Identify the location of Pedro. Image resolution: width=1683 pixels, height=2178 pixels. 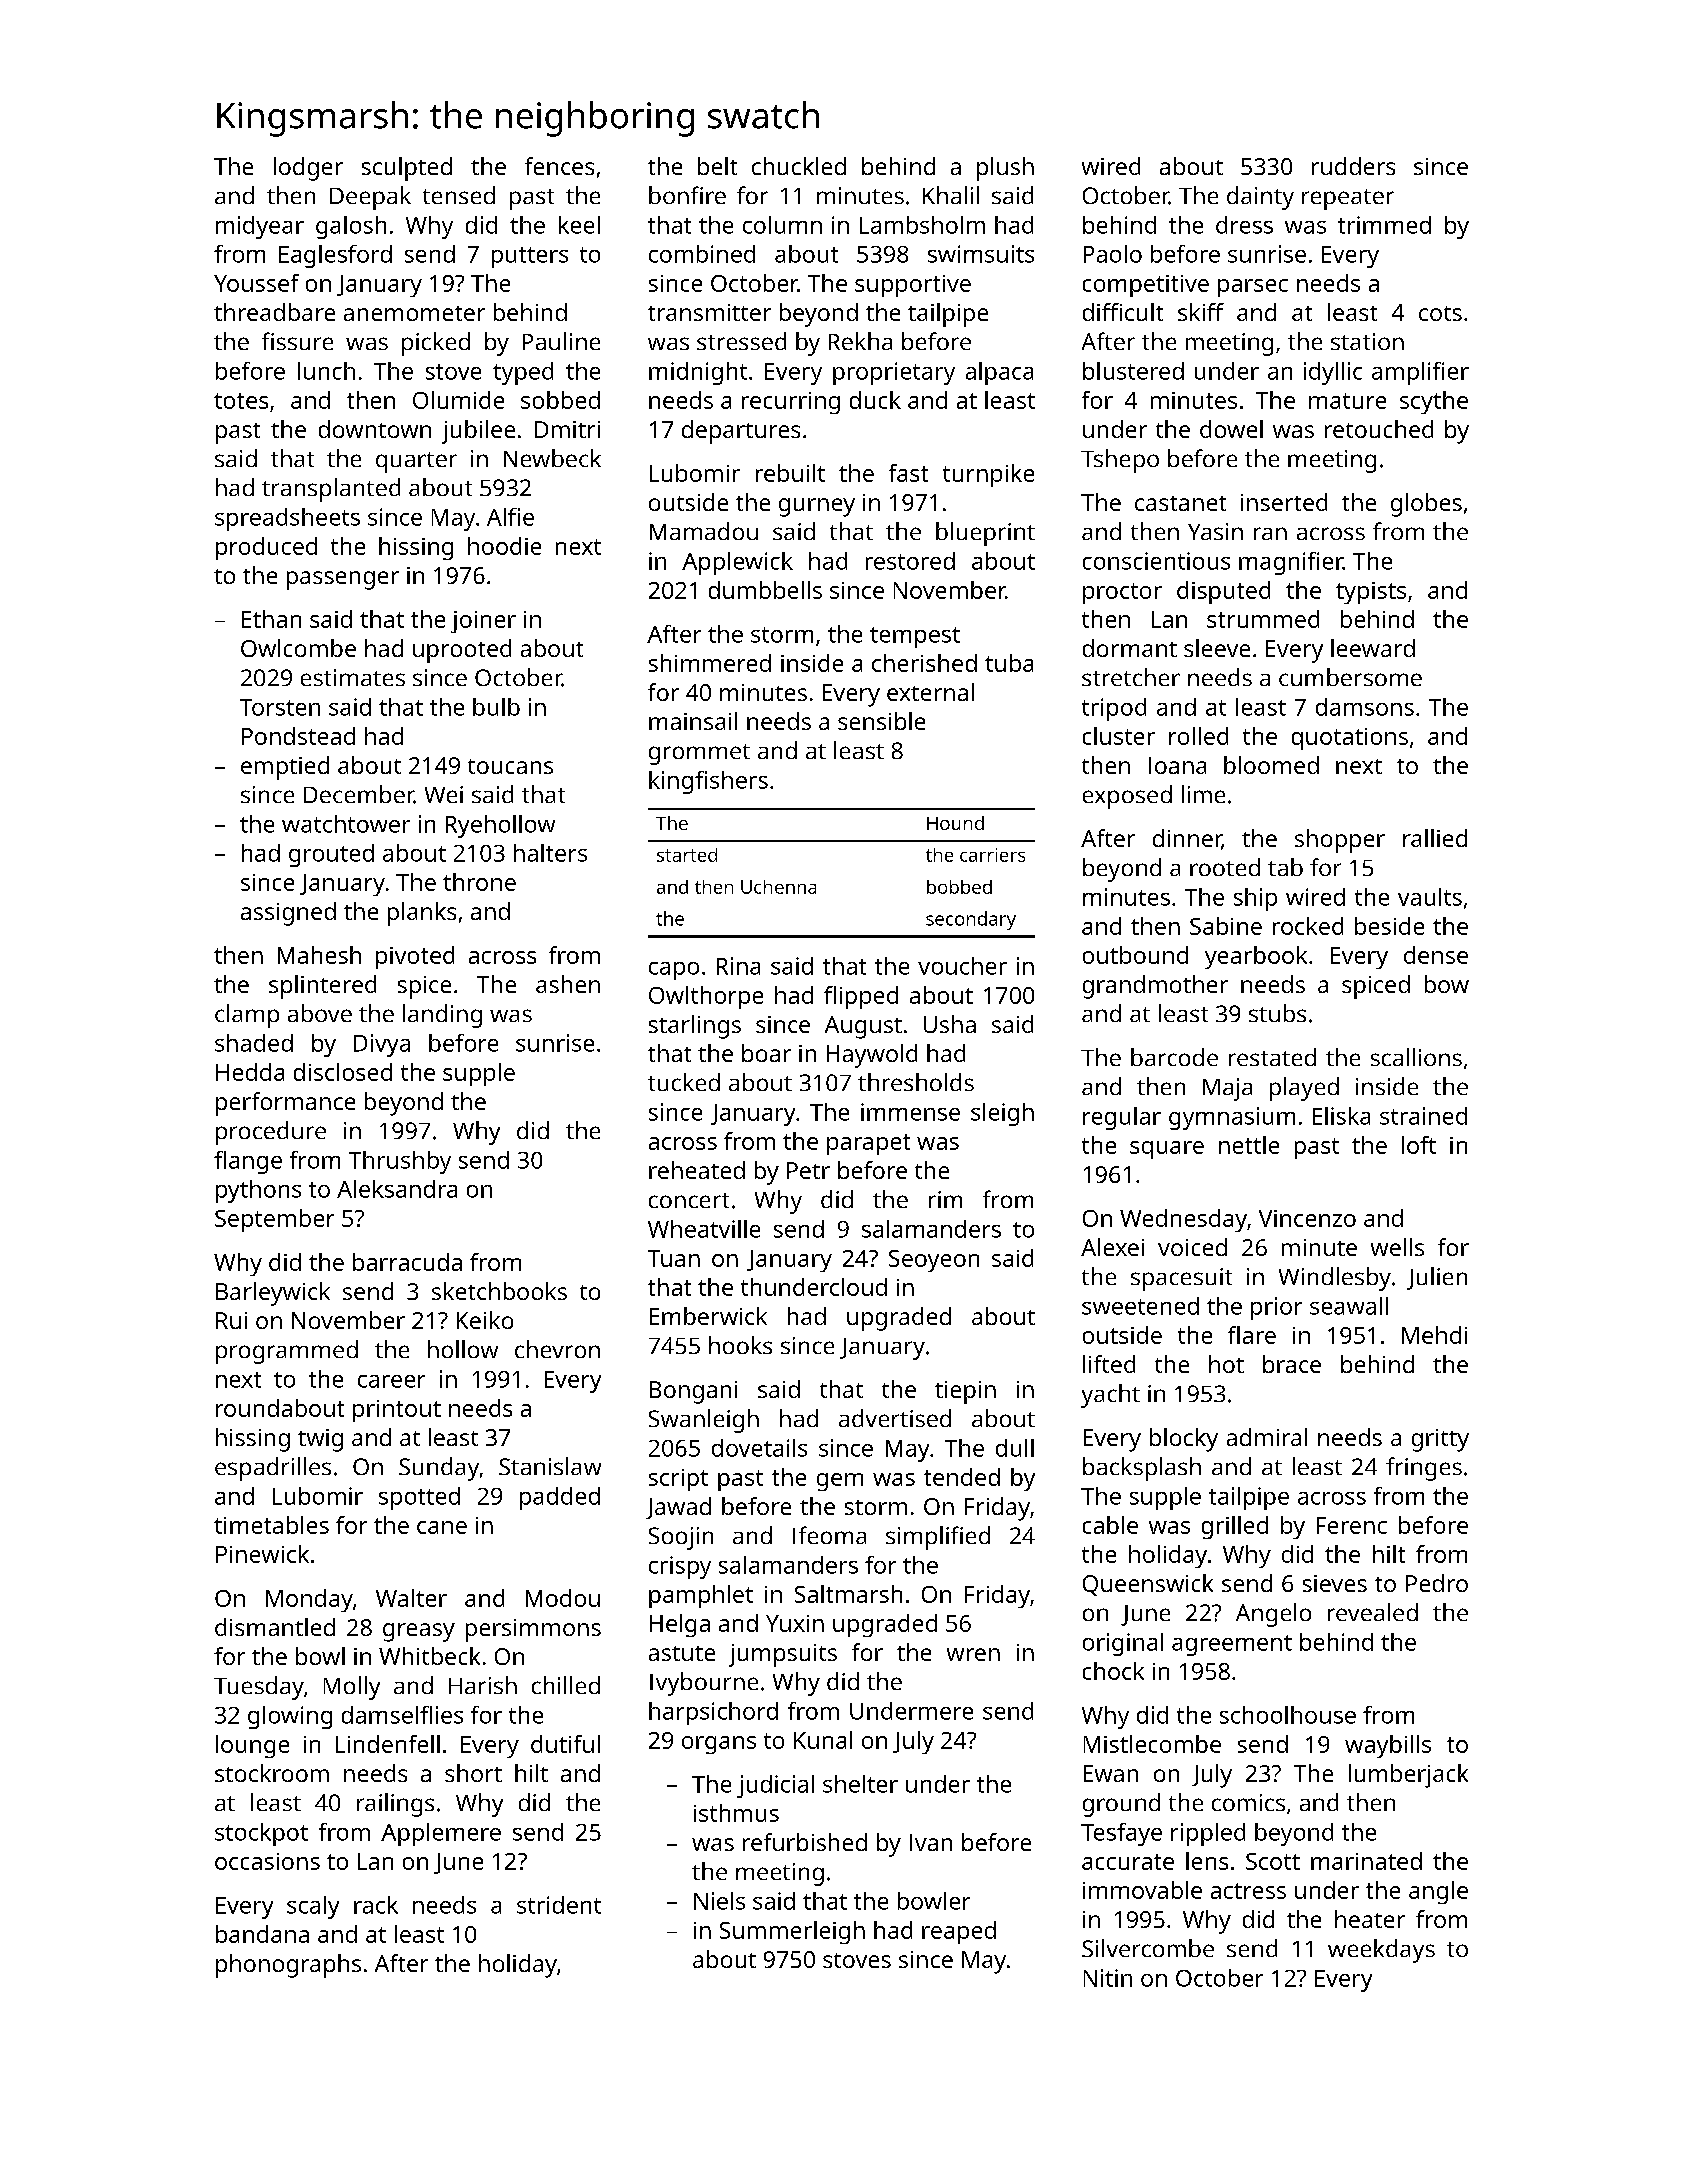
(1437, 1583).
